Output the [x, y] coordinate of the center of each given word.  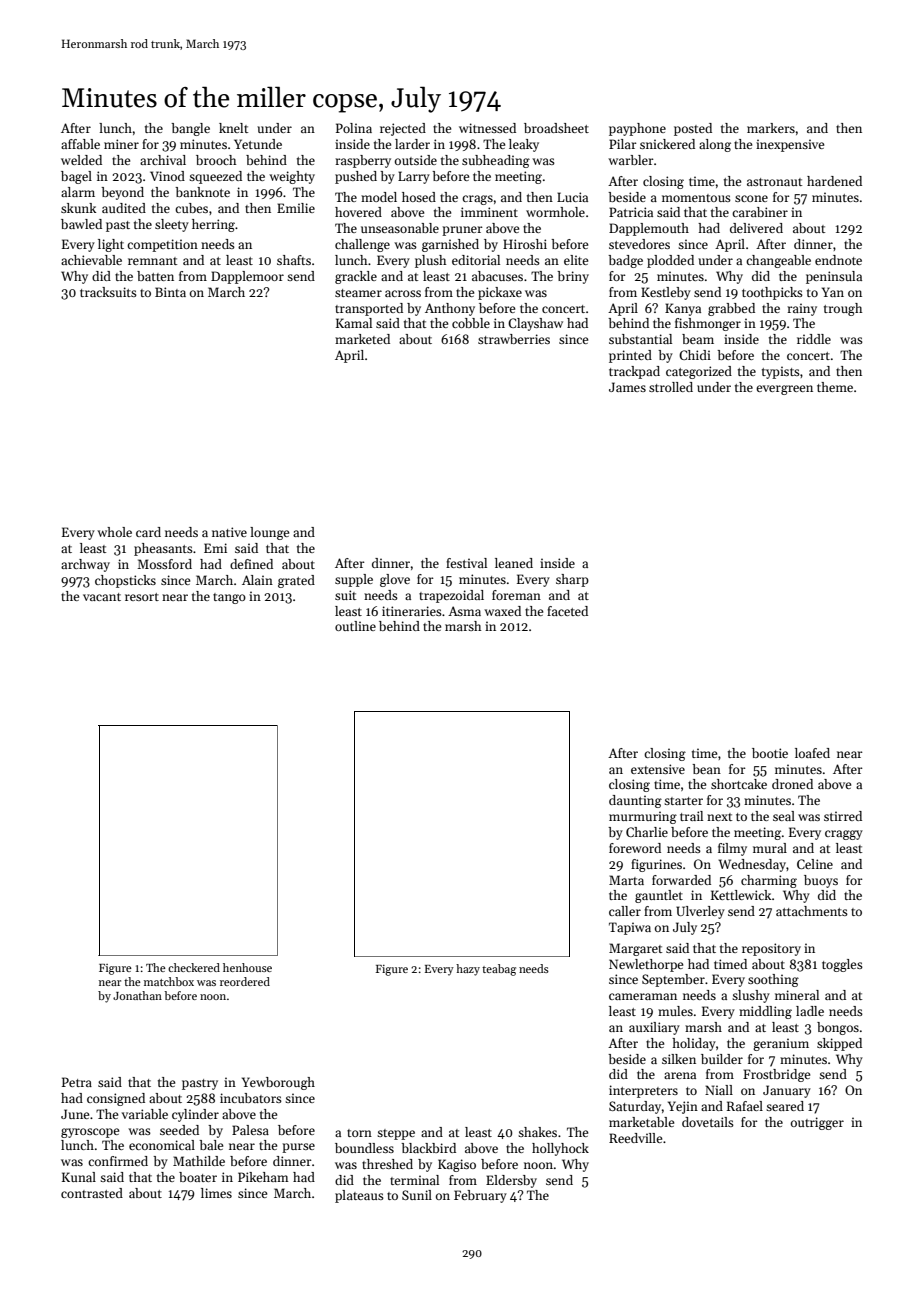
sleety [172, 225]
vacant [102, 597]
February [480, 1196]
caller [625, 911]
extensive [658, 769]
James [627, 387]
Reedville [635, 1138]
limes [216, 1193]
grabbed [731, 309]
